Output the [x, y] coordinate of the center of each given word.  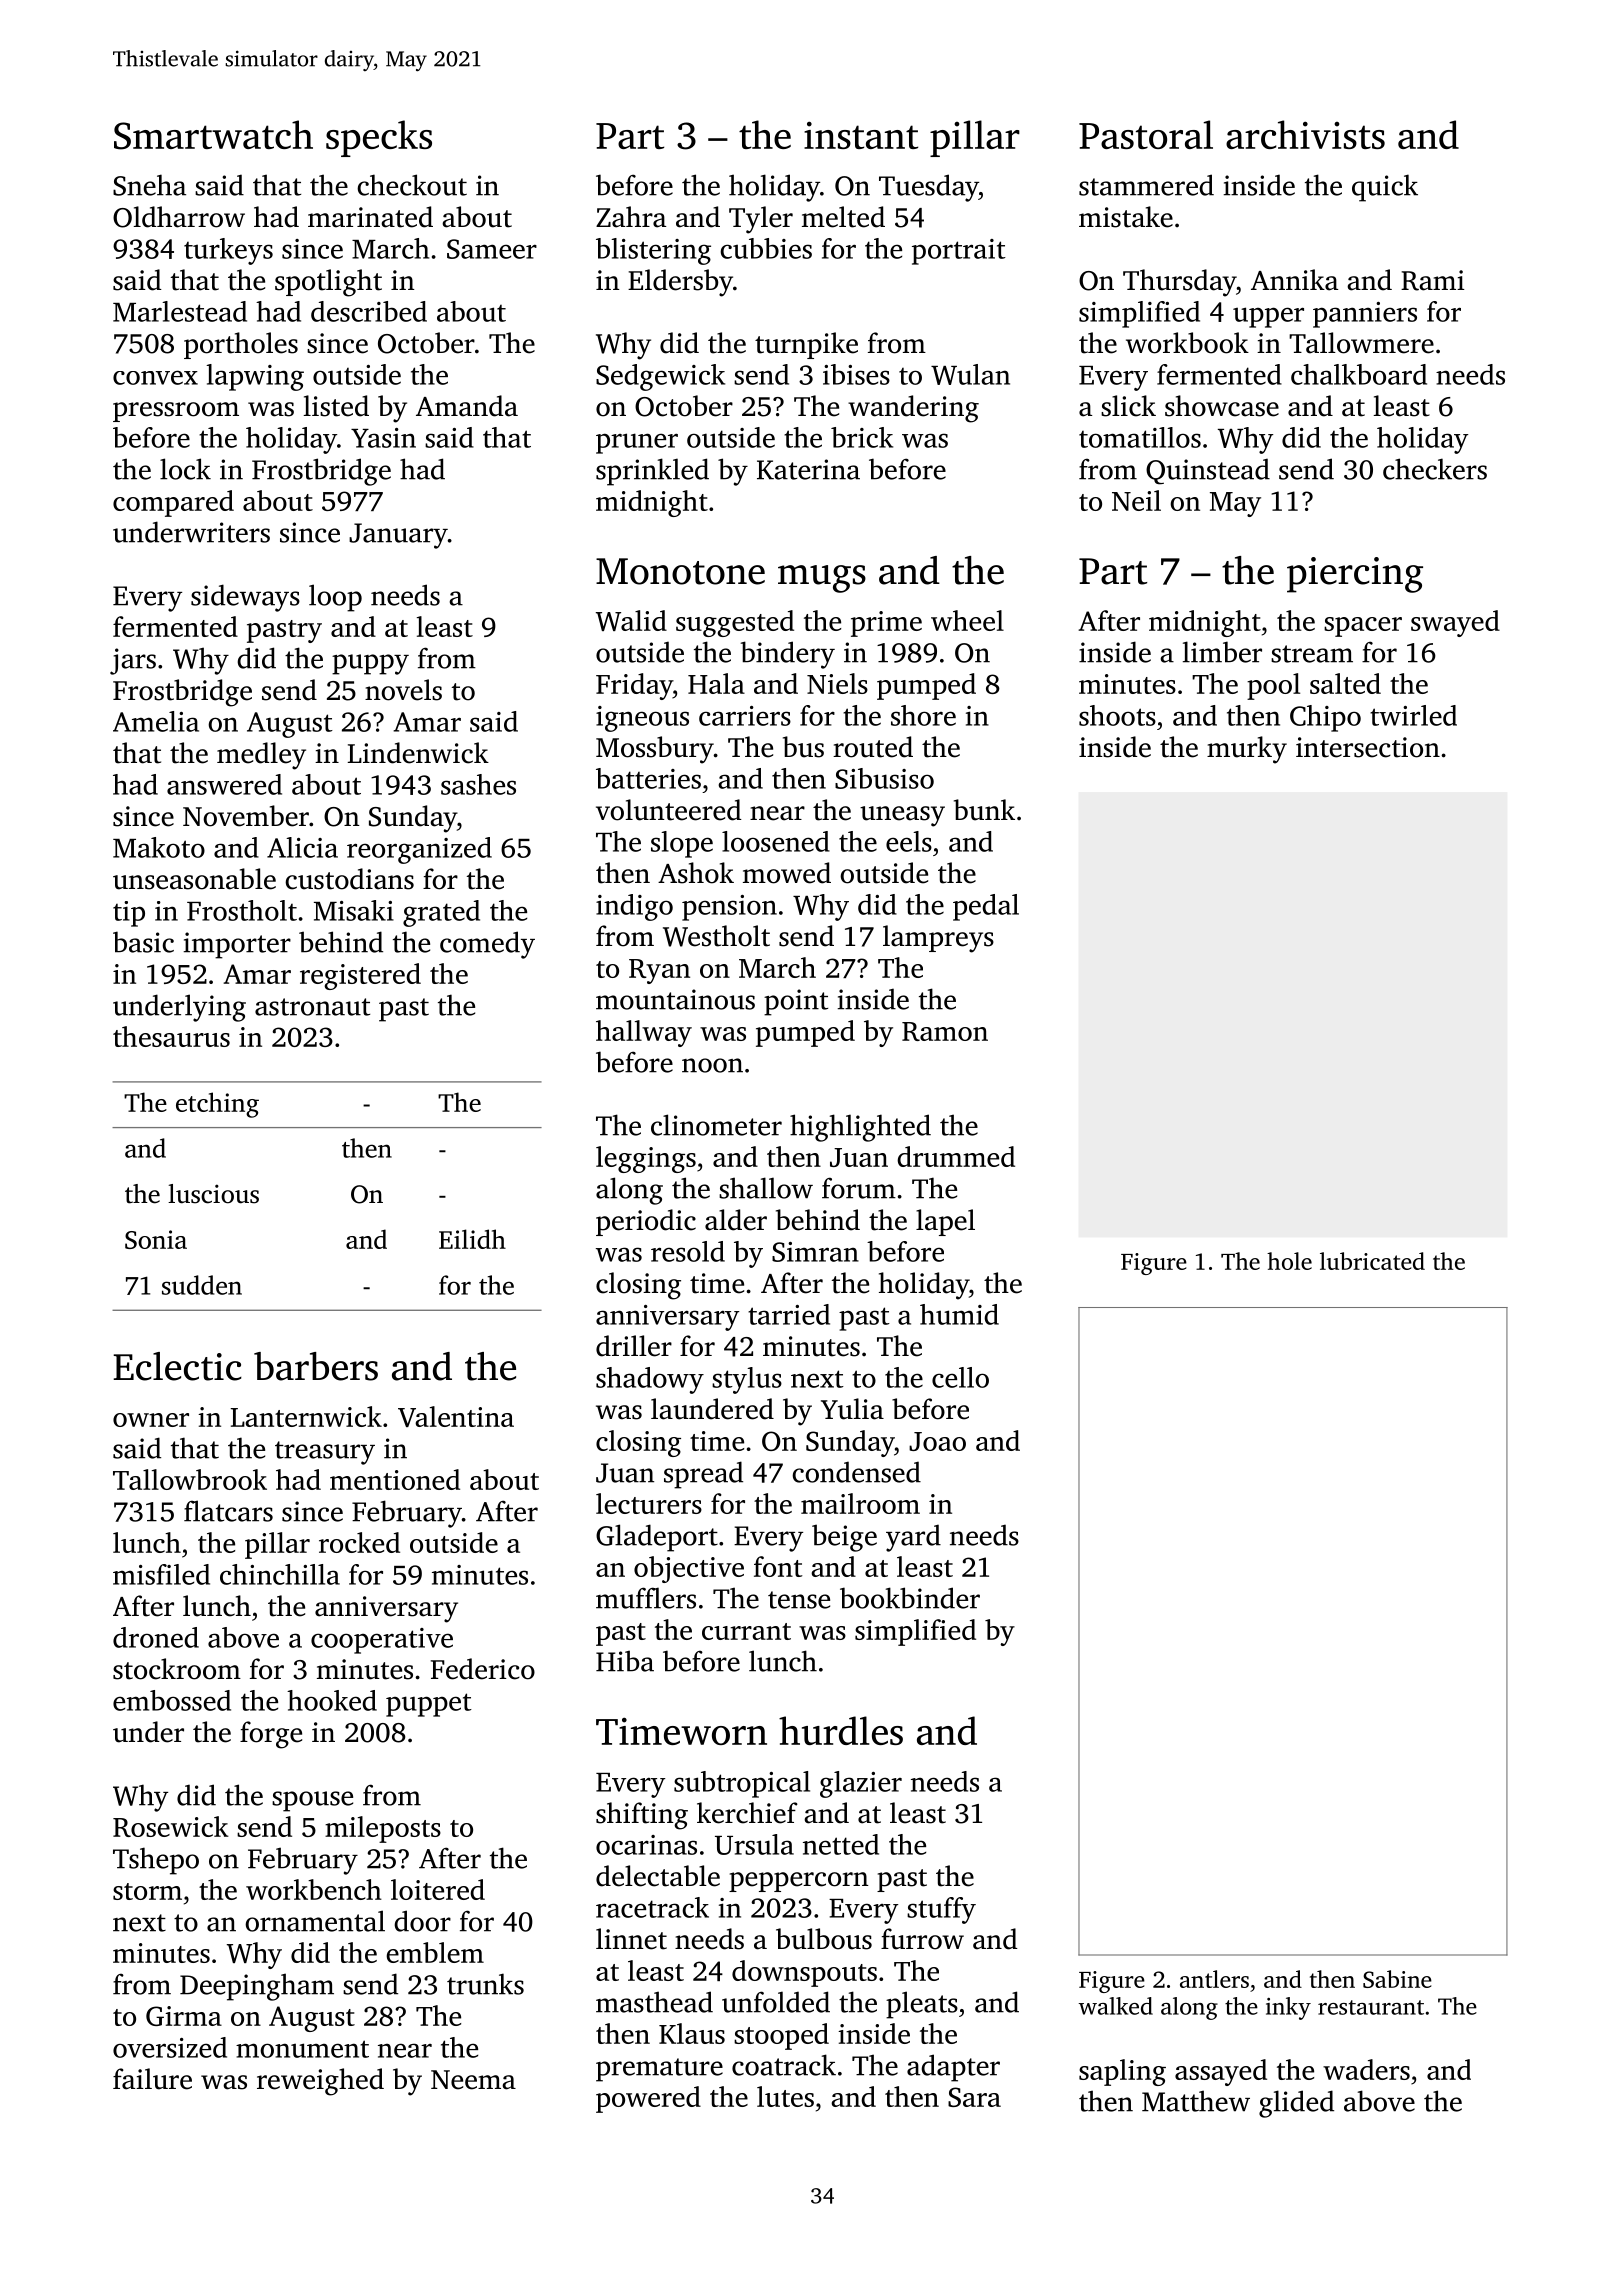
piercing [1355, 575]
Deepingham [257, 1987]
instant [861, 135]
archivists [1305, 134]
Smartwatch [213, 135]
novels [403, 690]
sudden [202, 1285]
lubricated [1372, 1261]
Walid [631, 620]
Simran [815, 1252]
